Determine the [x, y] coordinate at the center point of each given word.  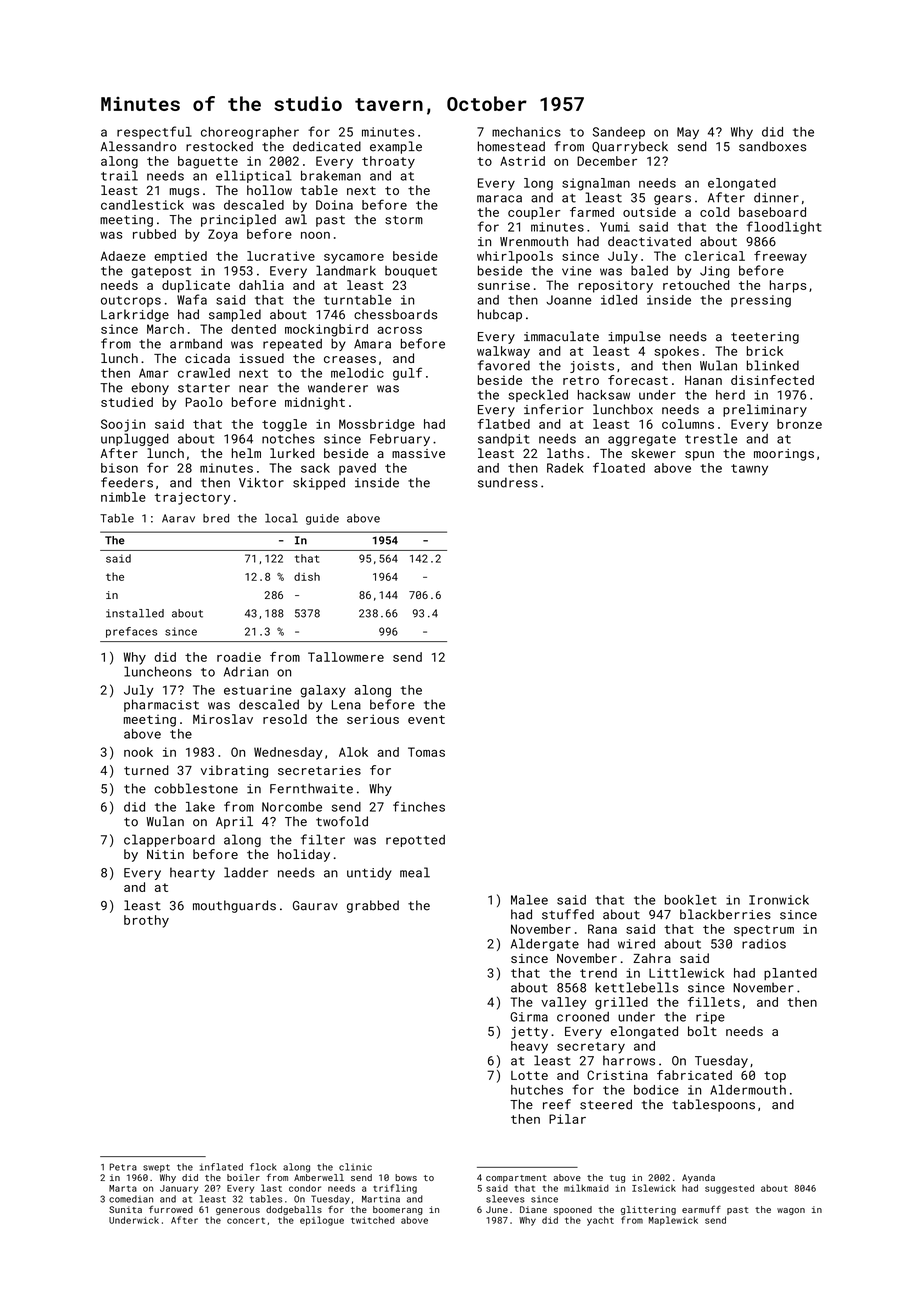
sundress [508, 482]
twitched [373, 1220]
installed [135, 613]
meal [415, 872]
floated [619, 467]
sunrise [504, 285]
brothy [146, 921]
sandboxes [772, 146]
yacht [600, 1221]
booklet [691, 900]
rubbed [154, 234]
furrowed [171, 1209]
